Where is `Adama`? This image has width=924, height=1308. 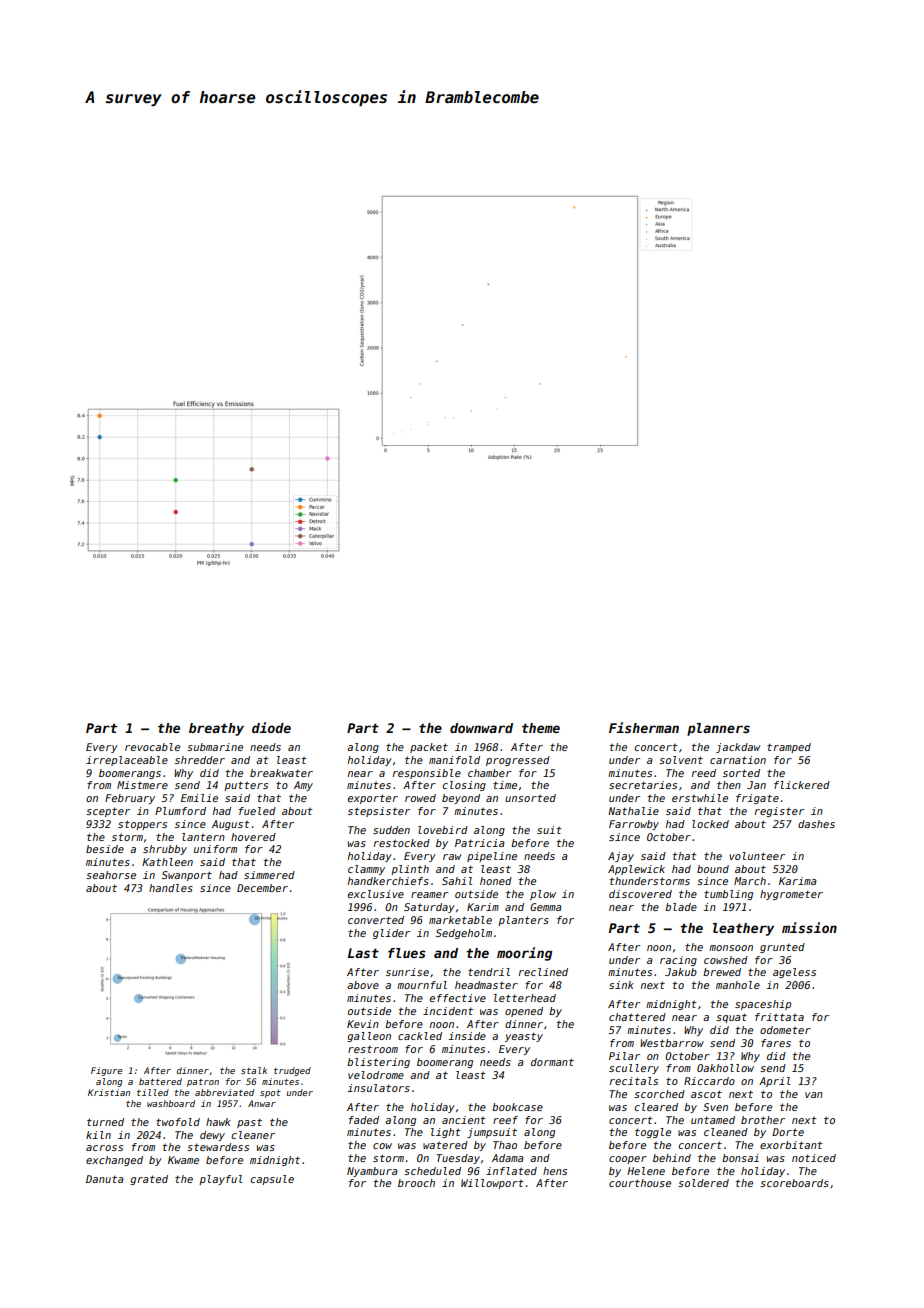
Adama is located at coordinates (508, 1158).
